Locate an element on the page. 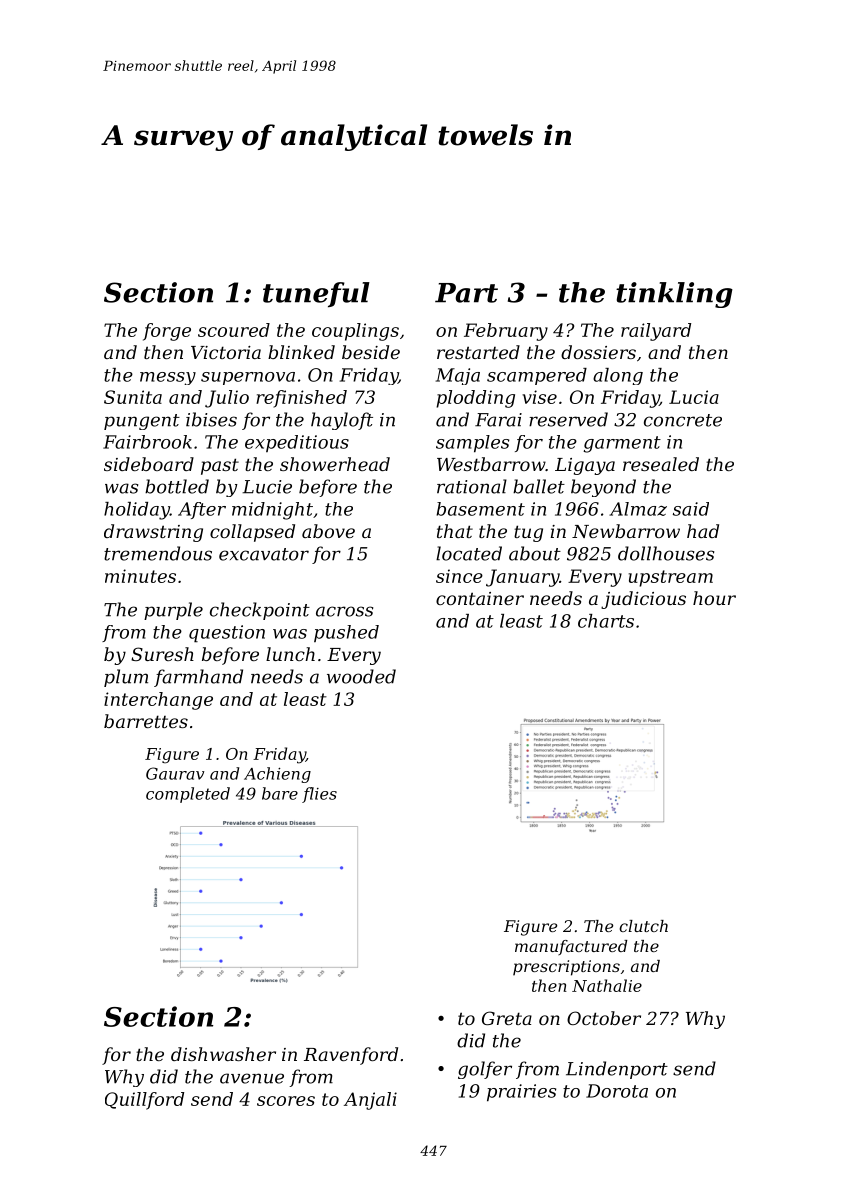 The width and height of the image is (841, 1193). pushed is located at coordinates (346, 633).
